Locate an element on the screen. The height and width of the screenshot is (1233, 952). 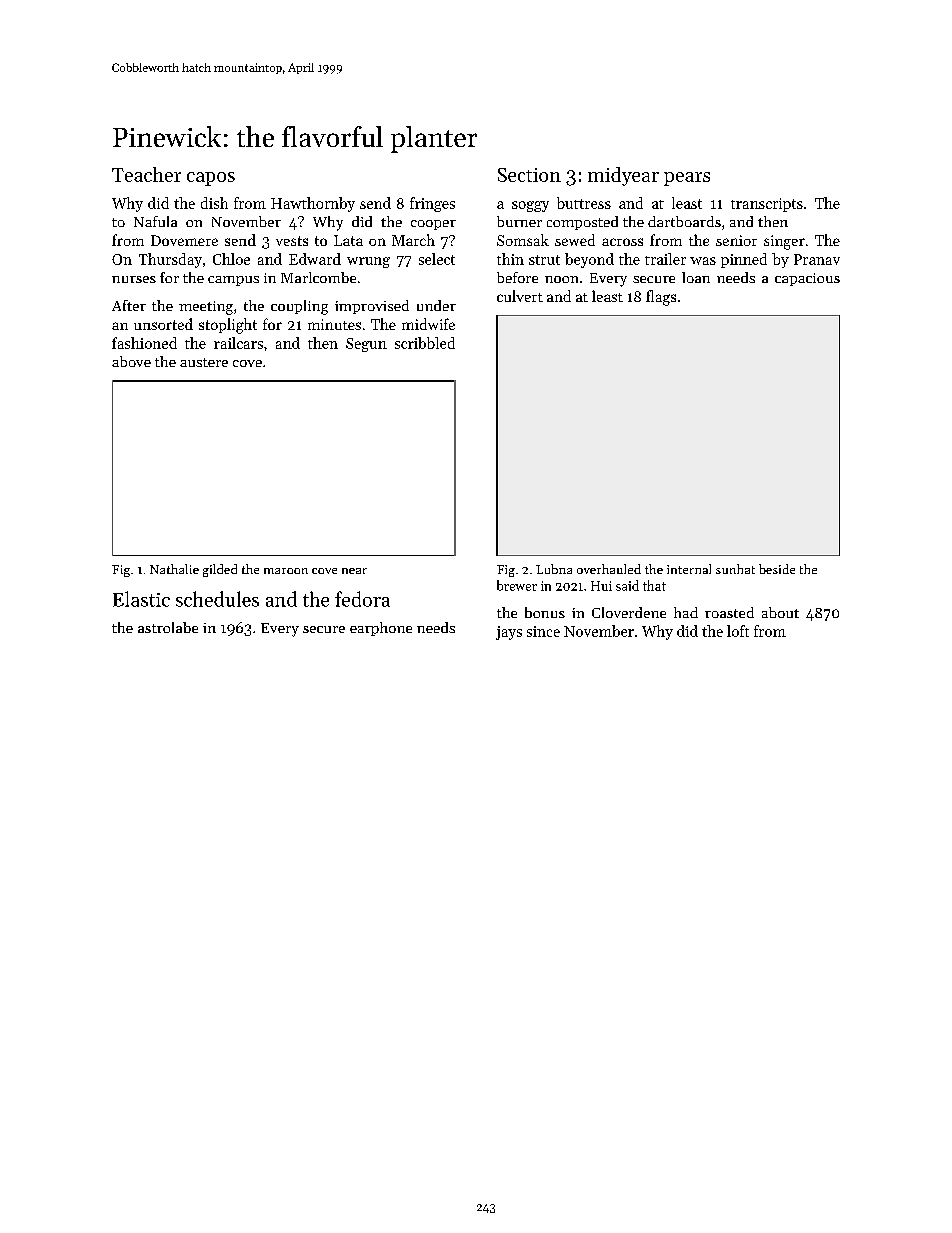
astrolabe is located at coordinates (168, 627).
